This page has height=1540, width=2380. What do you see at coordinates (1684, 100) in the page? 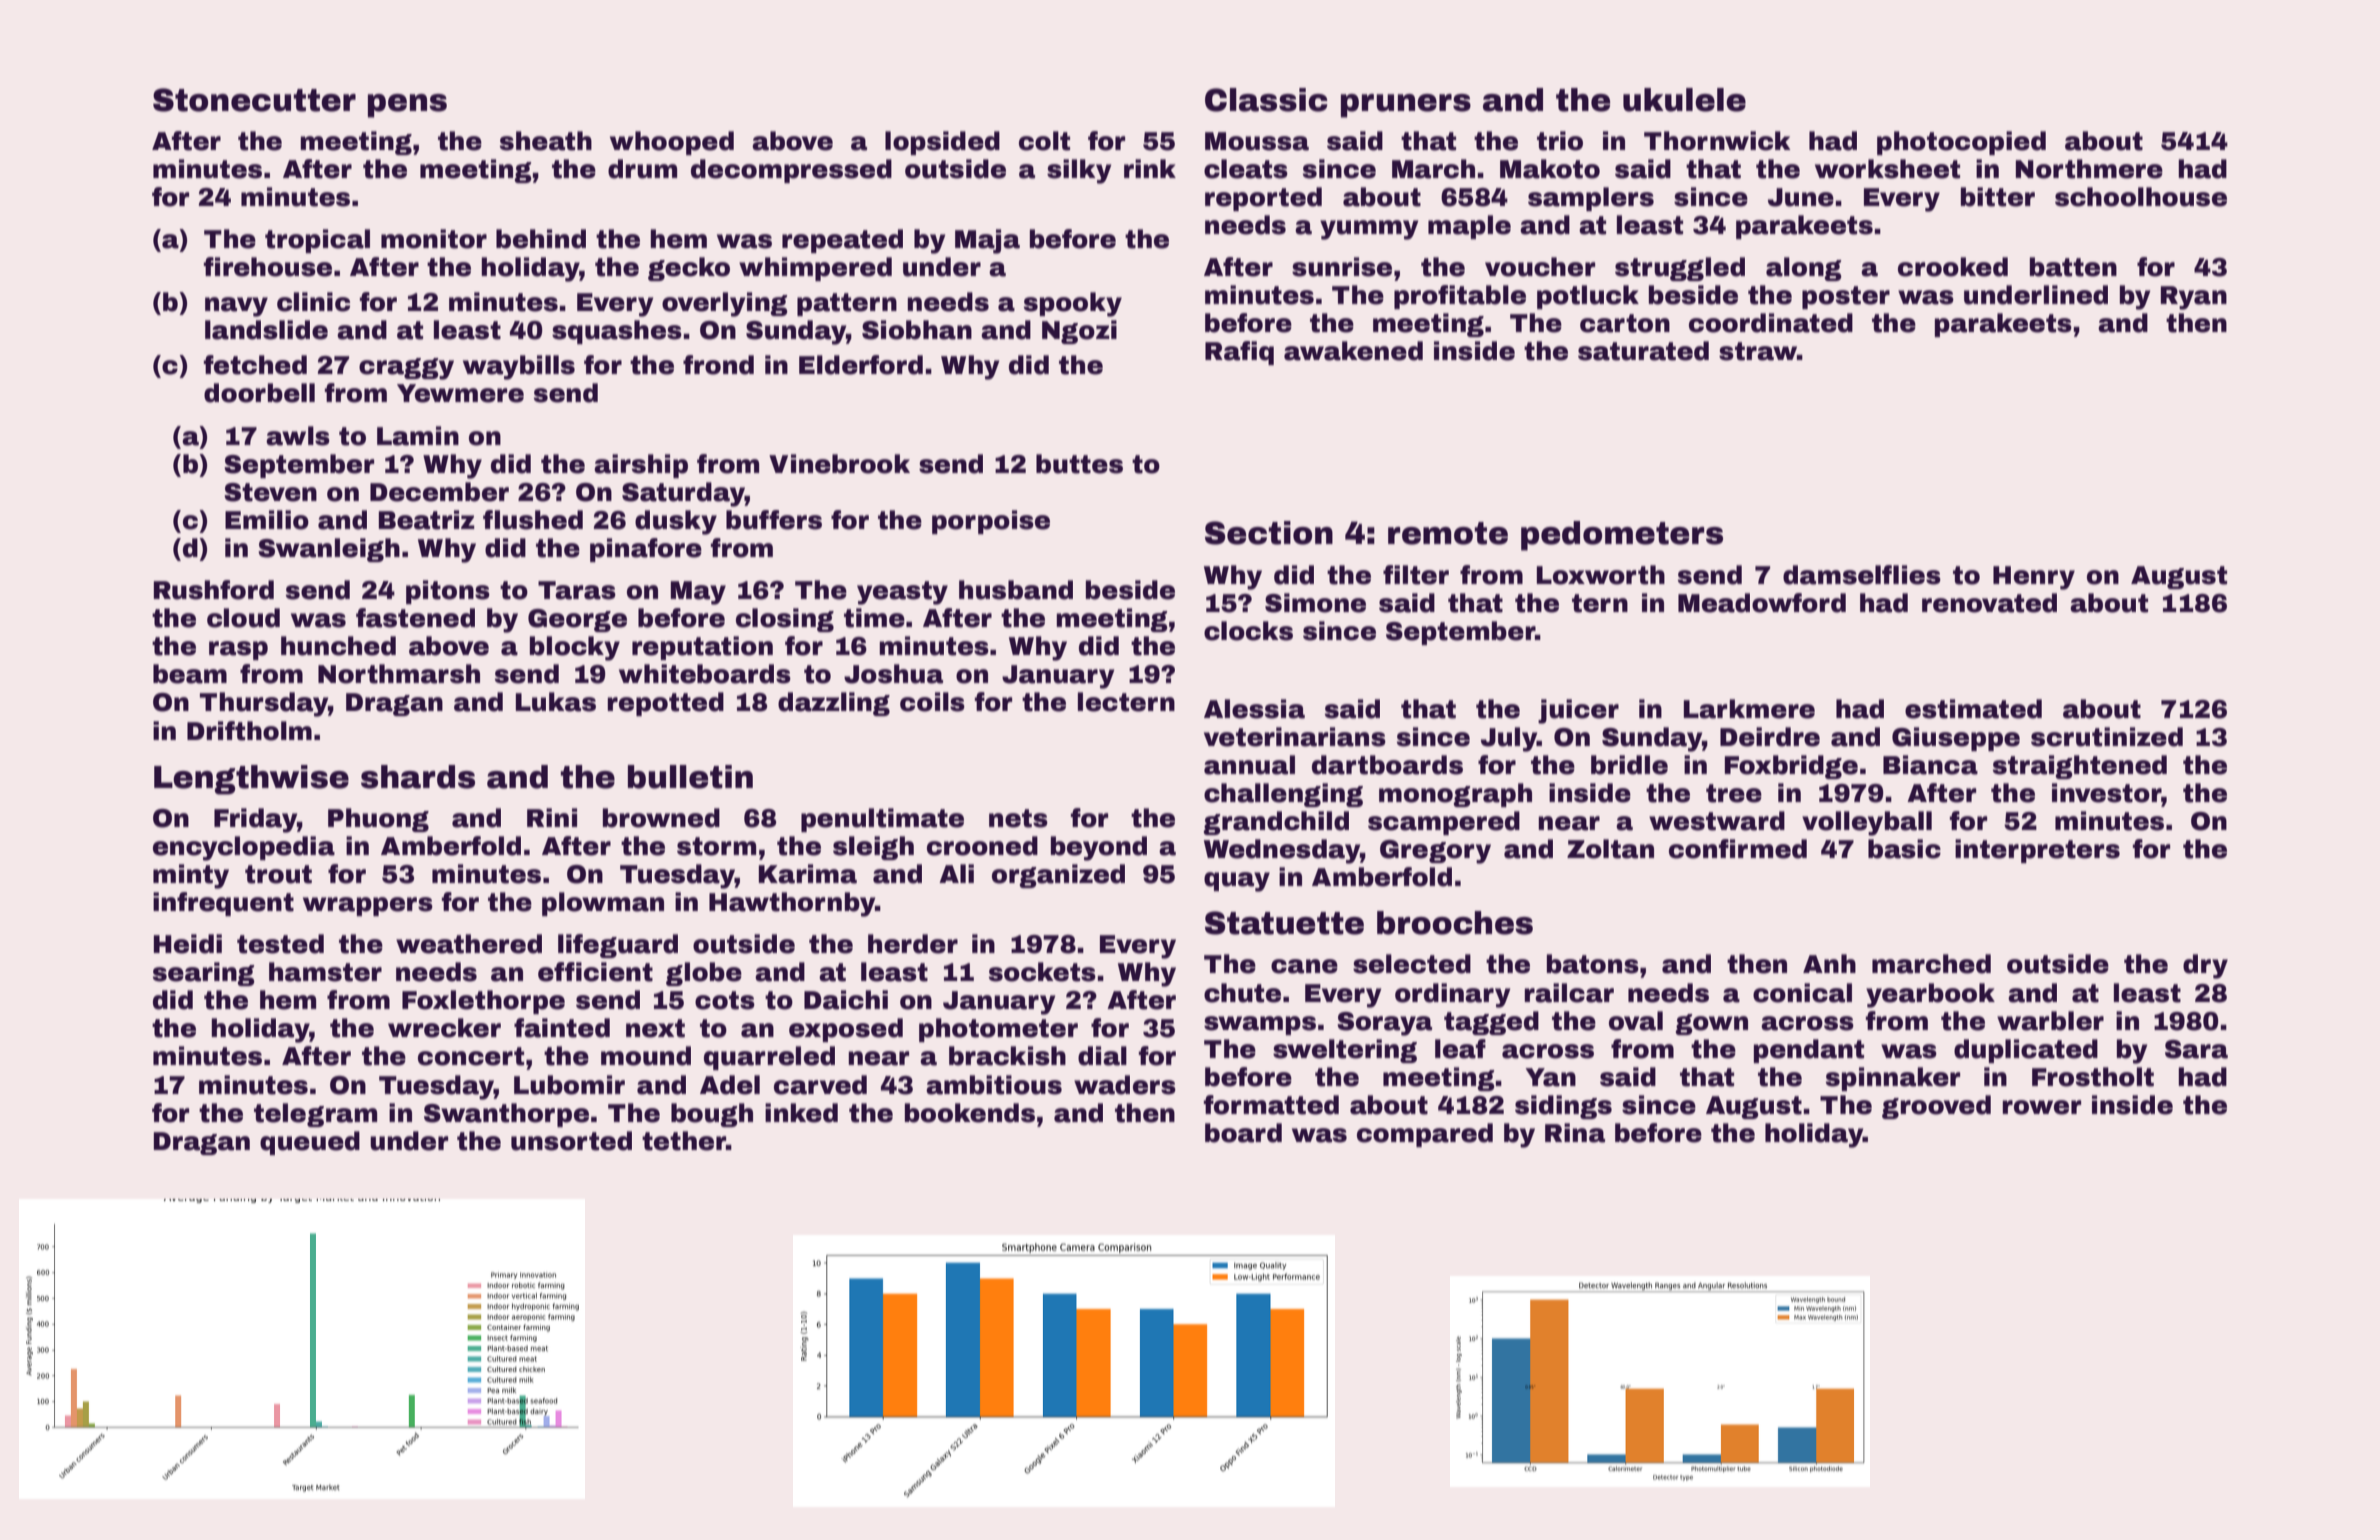
I see `ukulele` at bounding box center [1684, 100].
